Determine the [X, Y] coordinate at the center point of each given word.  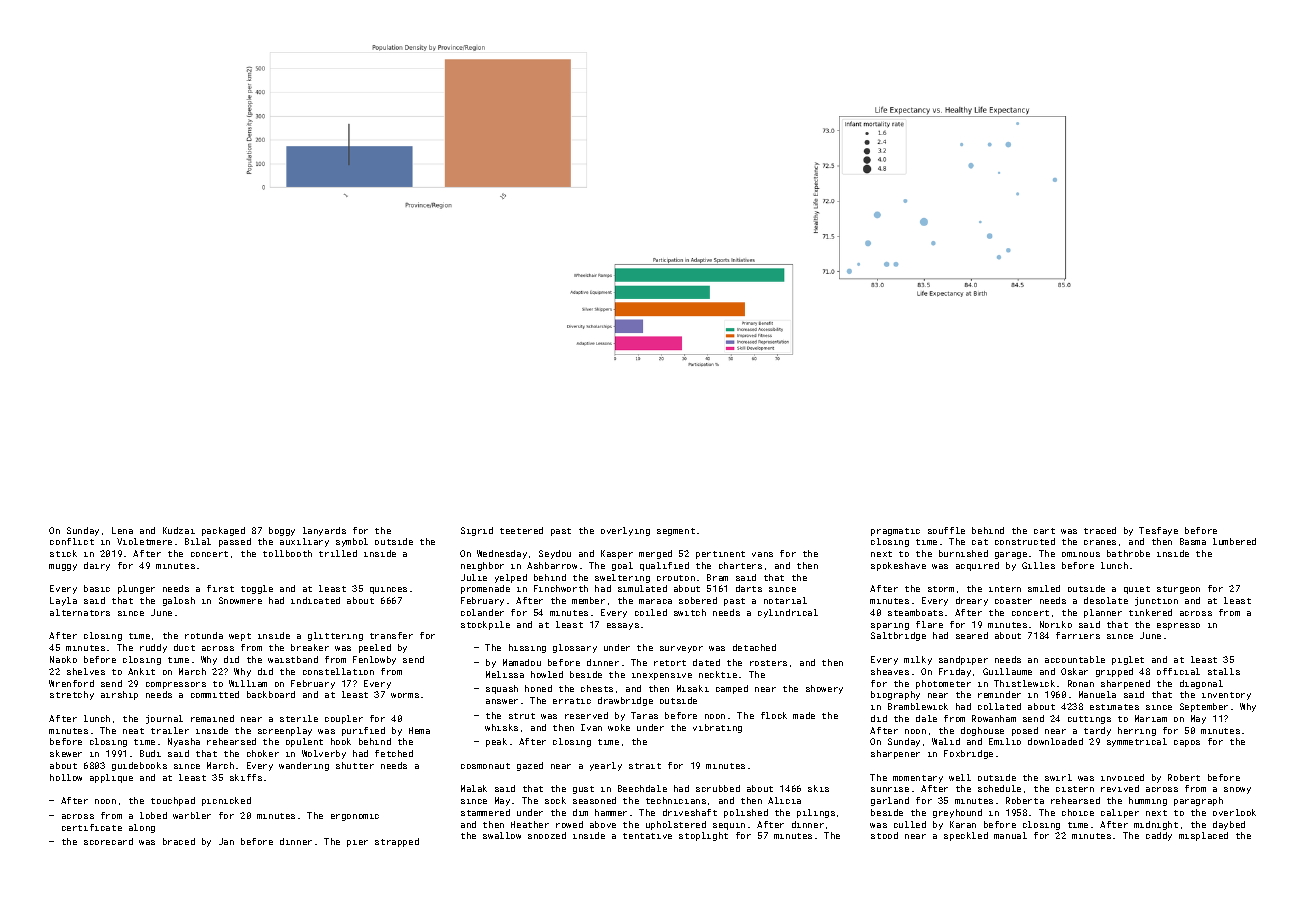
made [804, 715]
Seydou [555, 554]
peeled [375, 648]
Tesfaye [1158, 531]
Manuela [1097, 694]
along [142, 828]
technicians [676, 800]
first [220, 588]
